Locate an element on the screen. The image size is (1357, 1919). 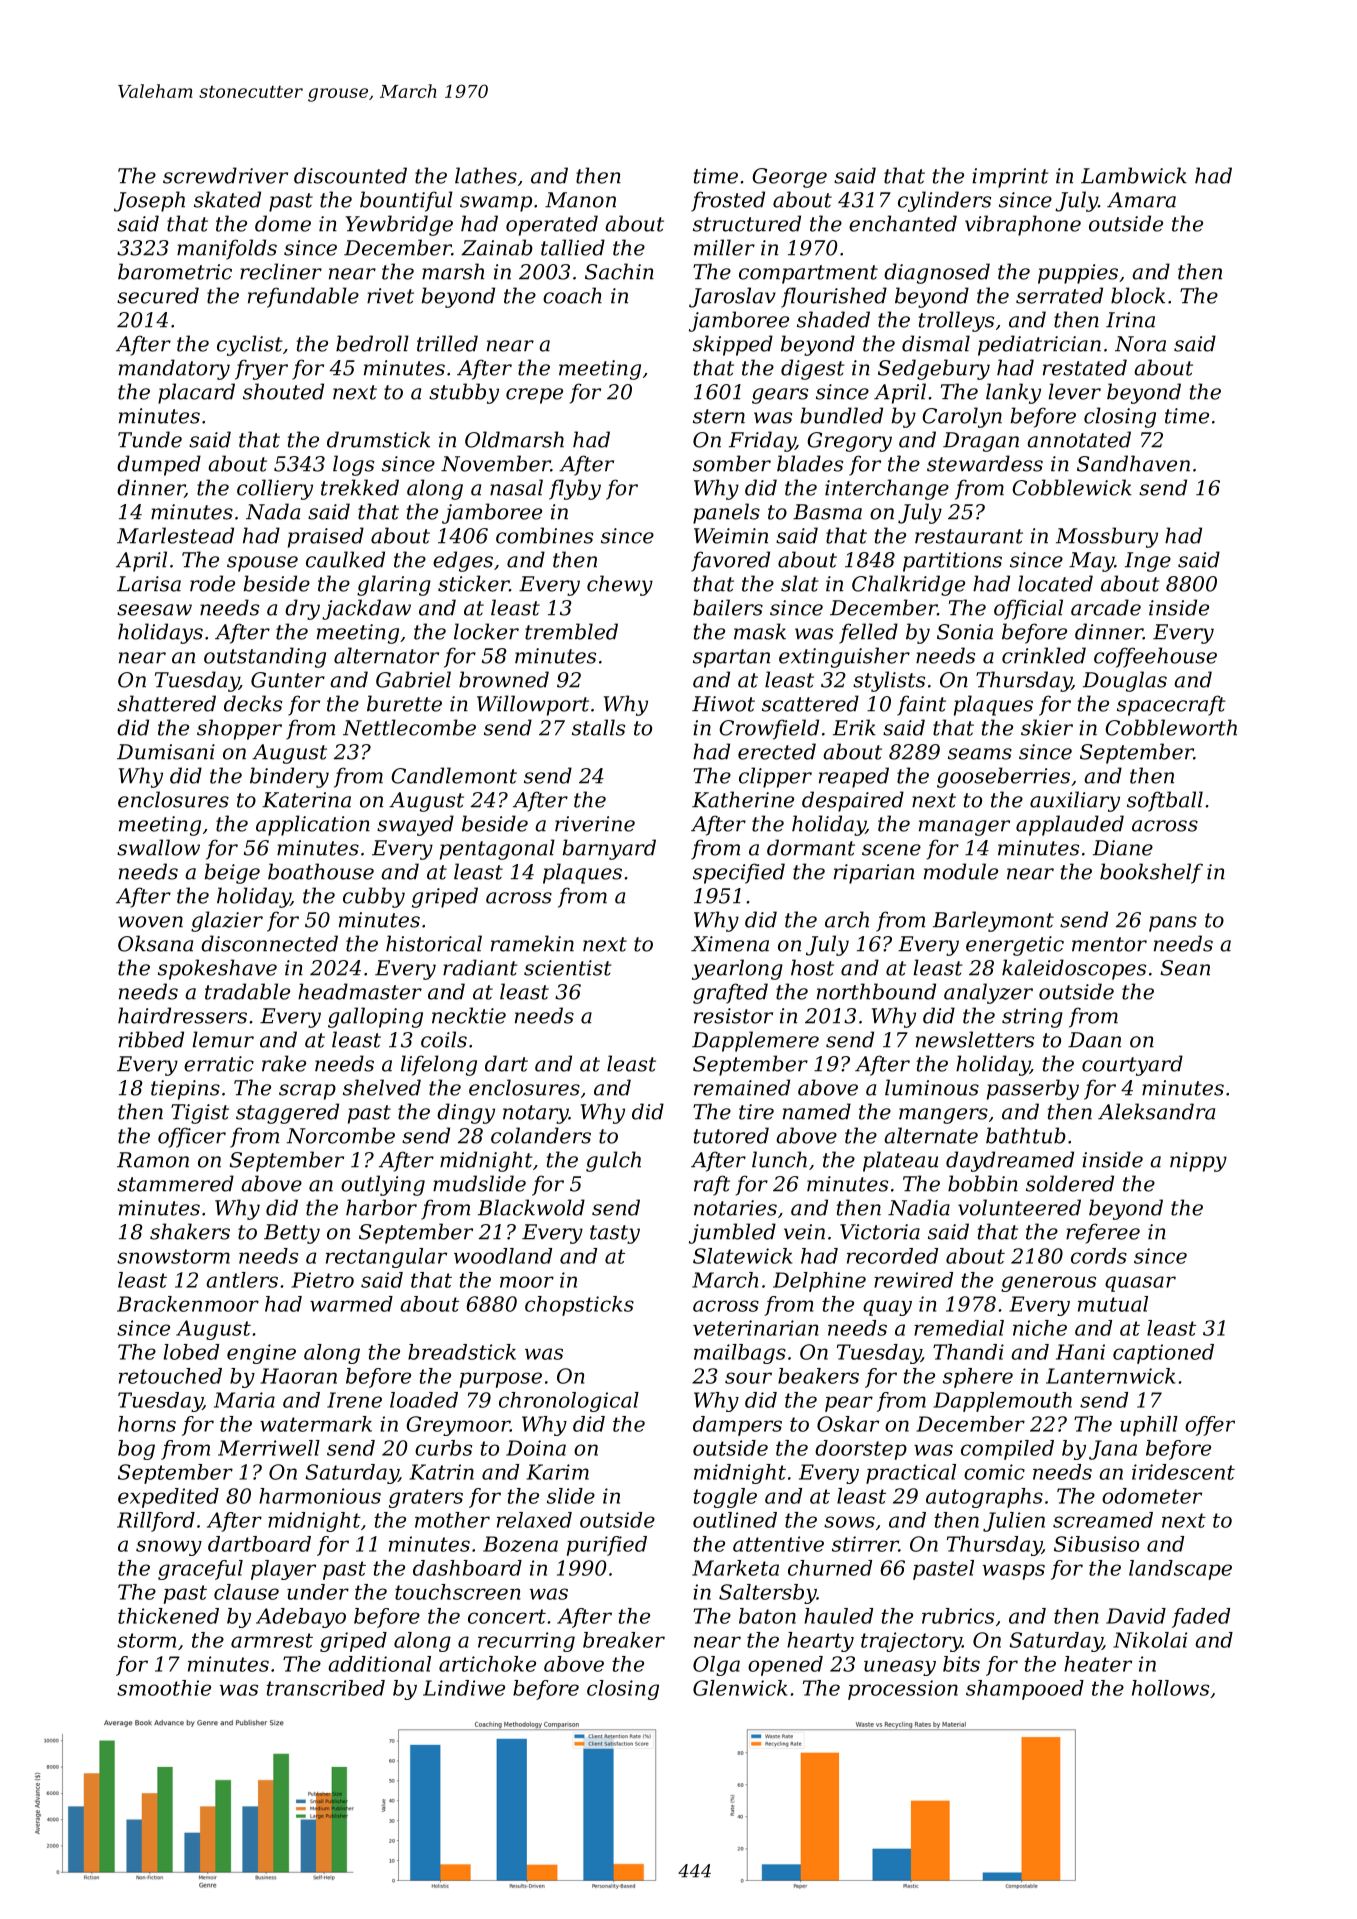
bog is located at coordinates (136, 1450).
